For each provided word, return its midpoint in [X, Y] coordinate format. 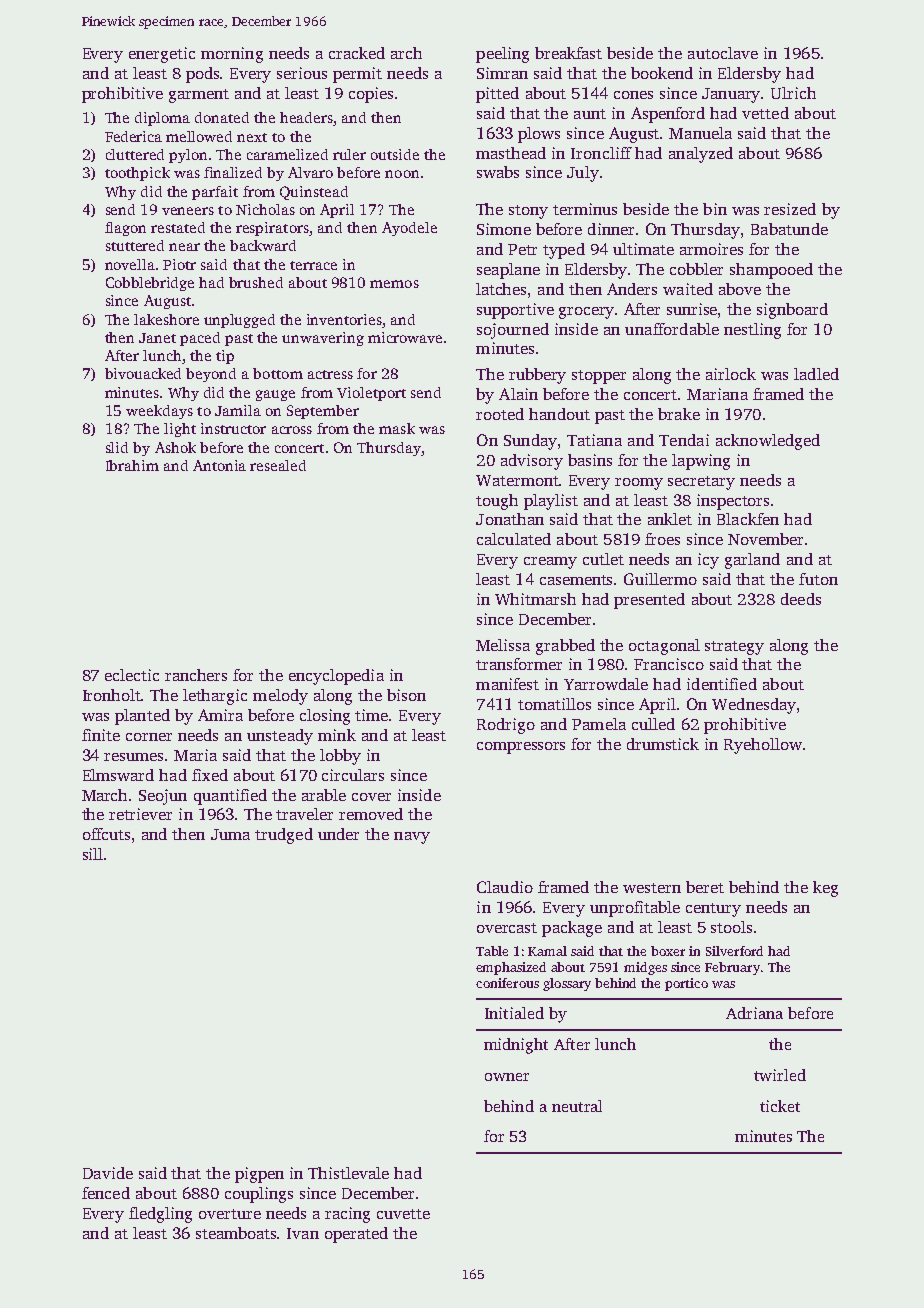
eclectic [132, 675]
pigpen [259, 1175]
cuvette [403, 1214]
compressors [521, 748]
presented [649, 601]
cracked [357, 53]
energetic [162, 55]
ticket [780, 1106]
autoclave [723, 53]
